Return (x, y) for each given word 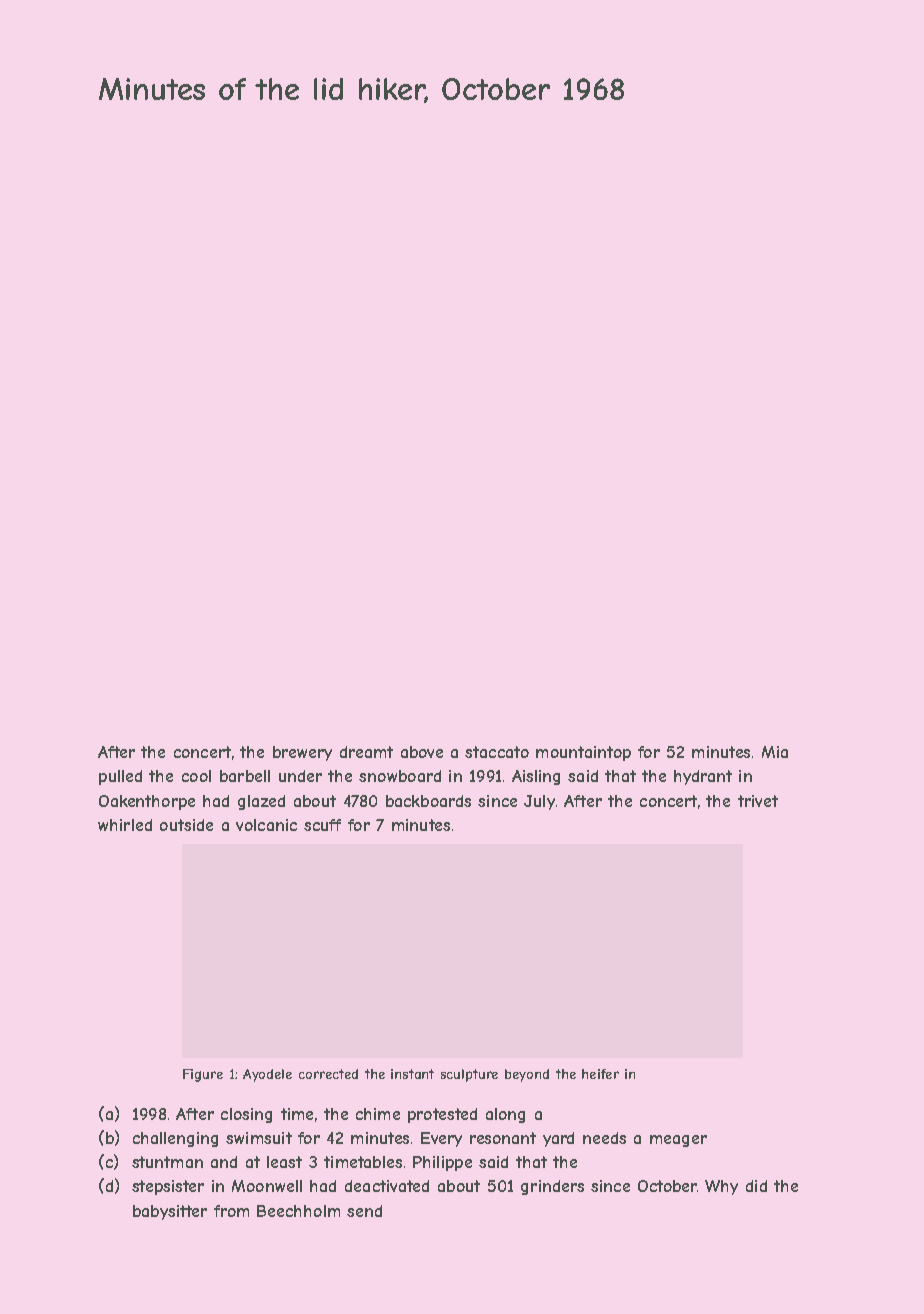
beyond (527, 1075)
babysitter (170, 1212)
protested (442, 1115)
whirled (125, 825)
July (539, 802)
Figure (203, 1075)
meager (678, 1141)
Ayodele (267, 1075)
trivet (758, 801)
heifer (600, 1074)
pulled (120, 777)
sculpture (469, 1075)
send (364, 1211)
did (756, 1186)
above (422, 752)
